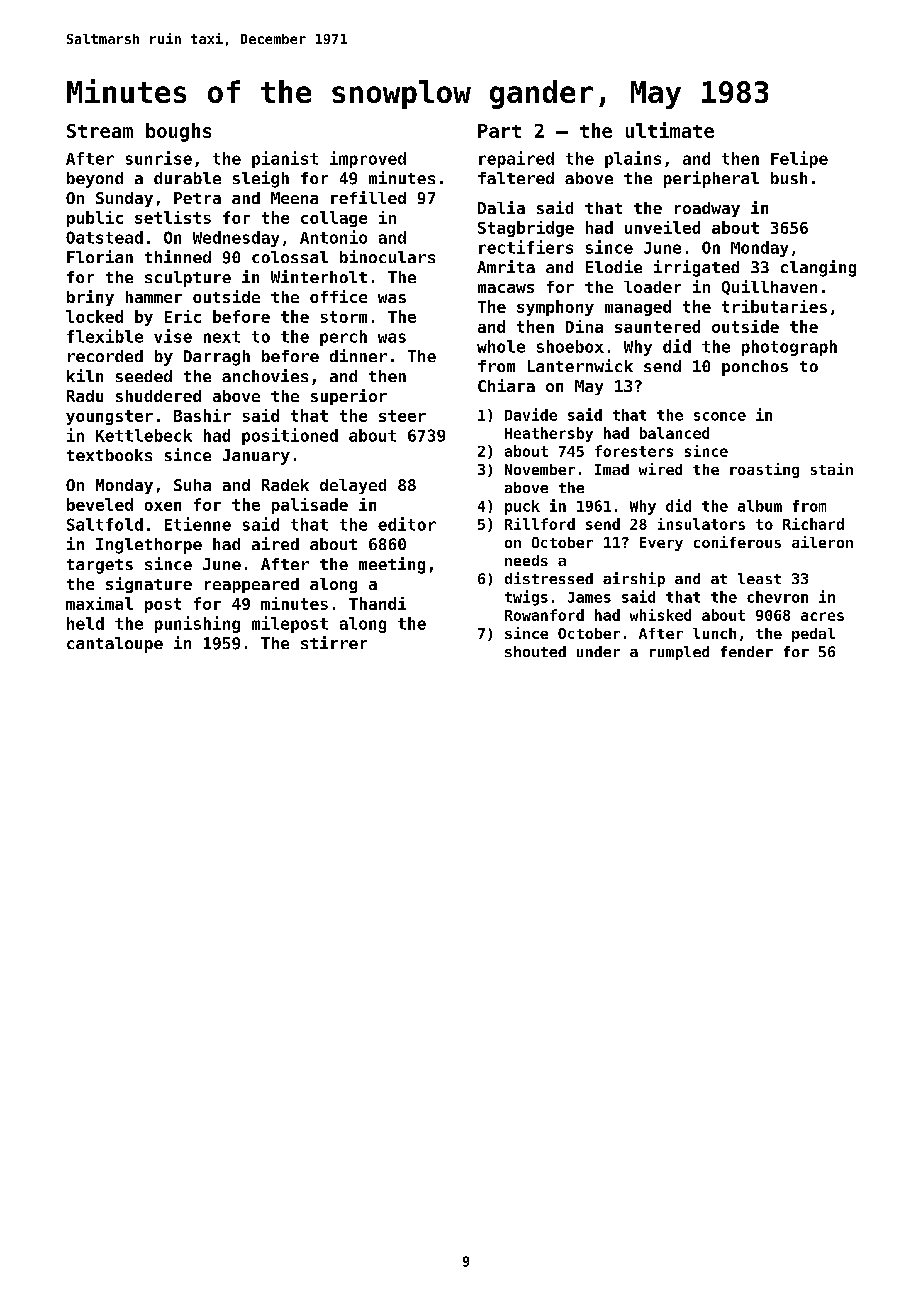 Image resolution: width=924 pixels, height=1314 pixels. What do you see at coordinates (499, 131) in the screenshot?
I see `Part` at bounding box center [499, 131].
